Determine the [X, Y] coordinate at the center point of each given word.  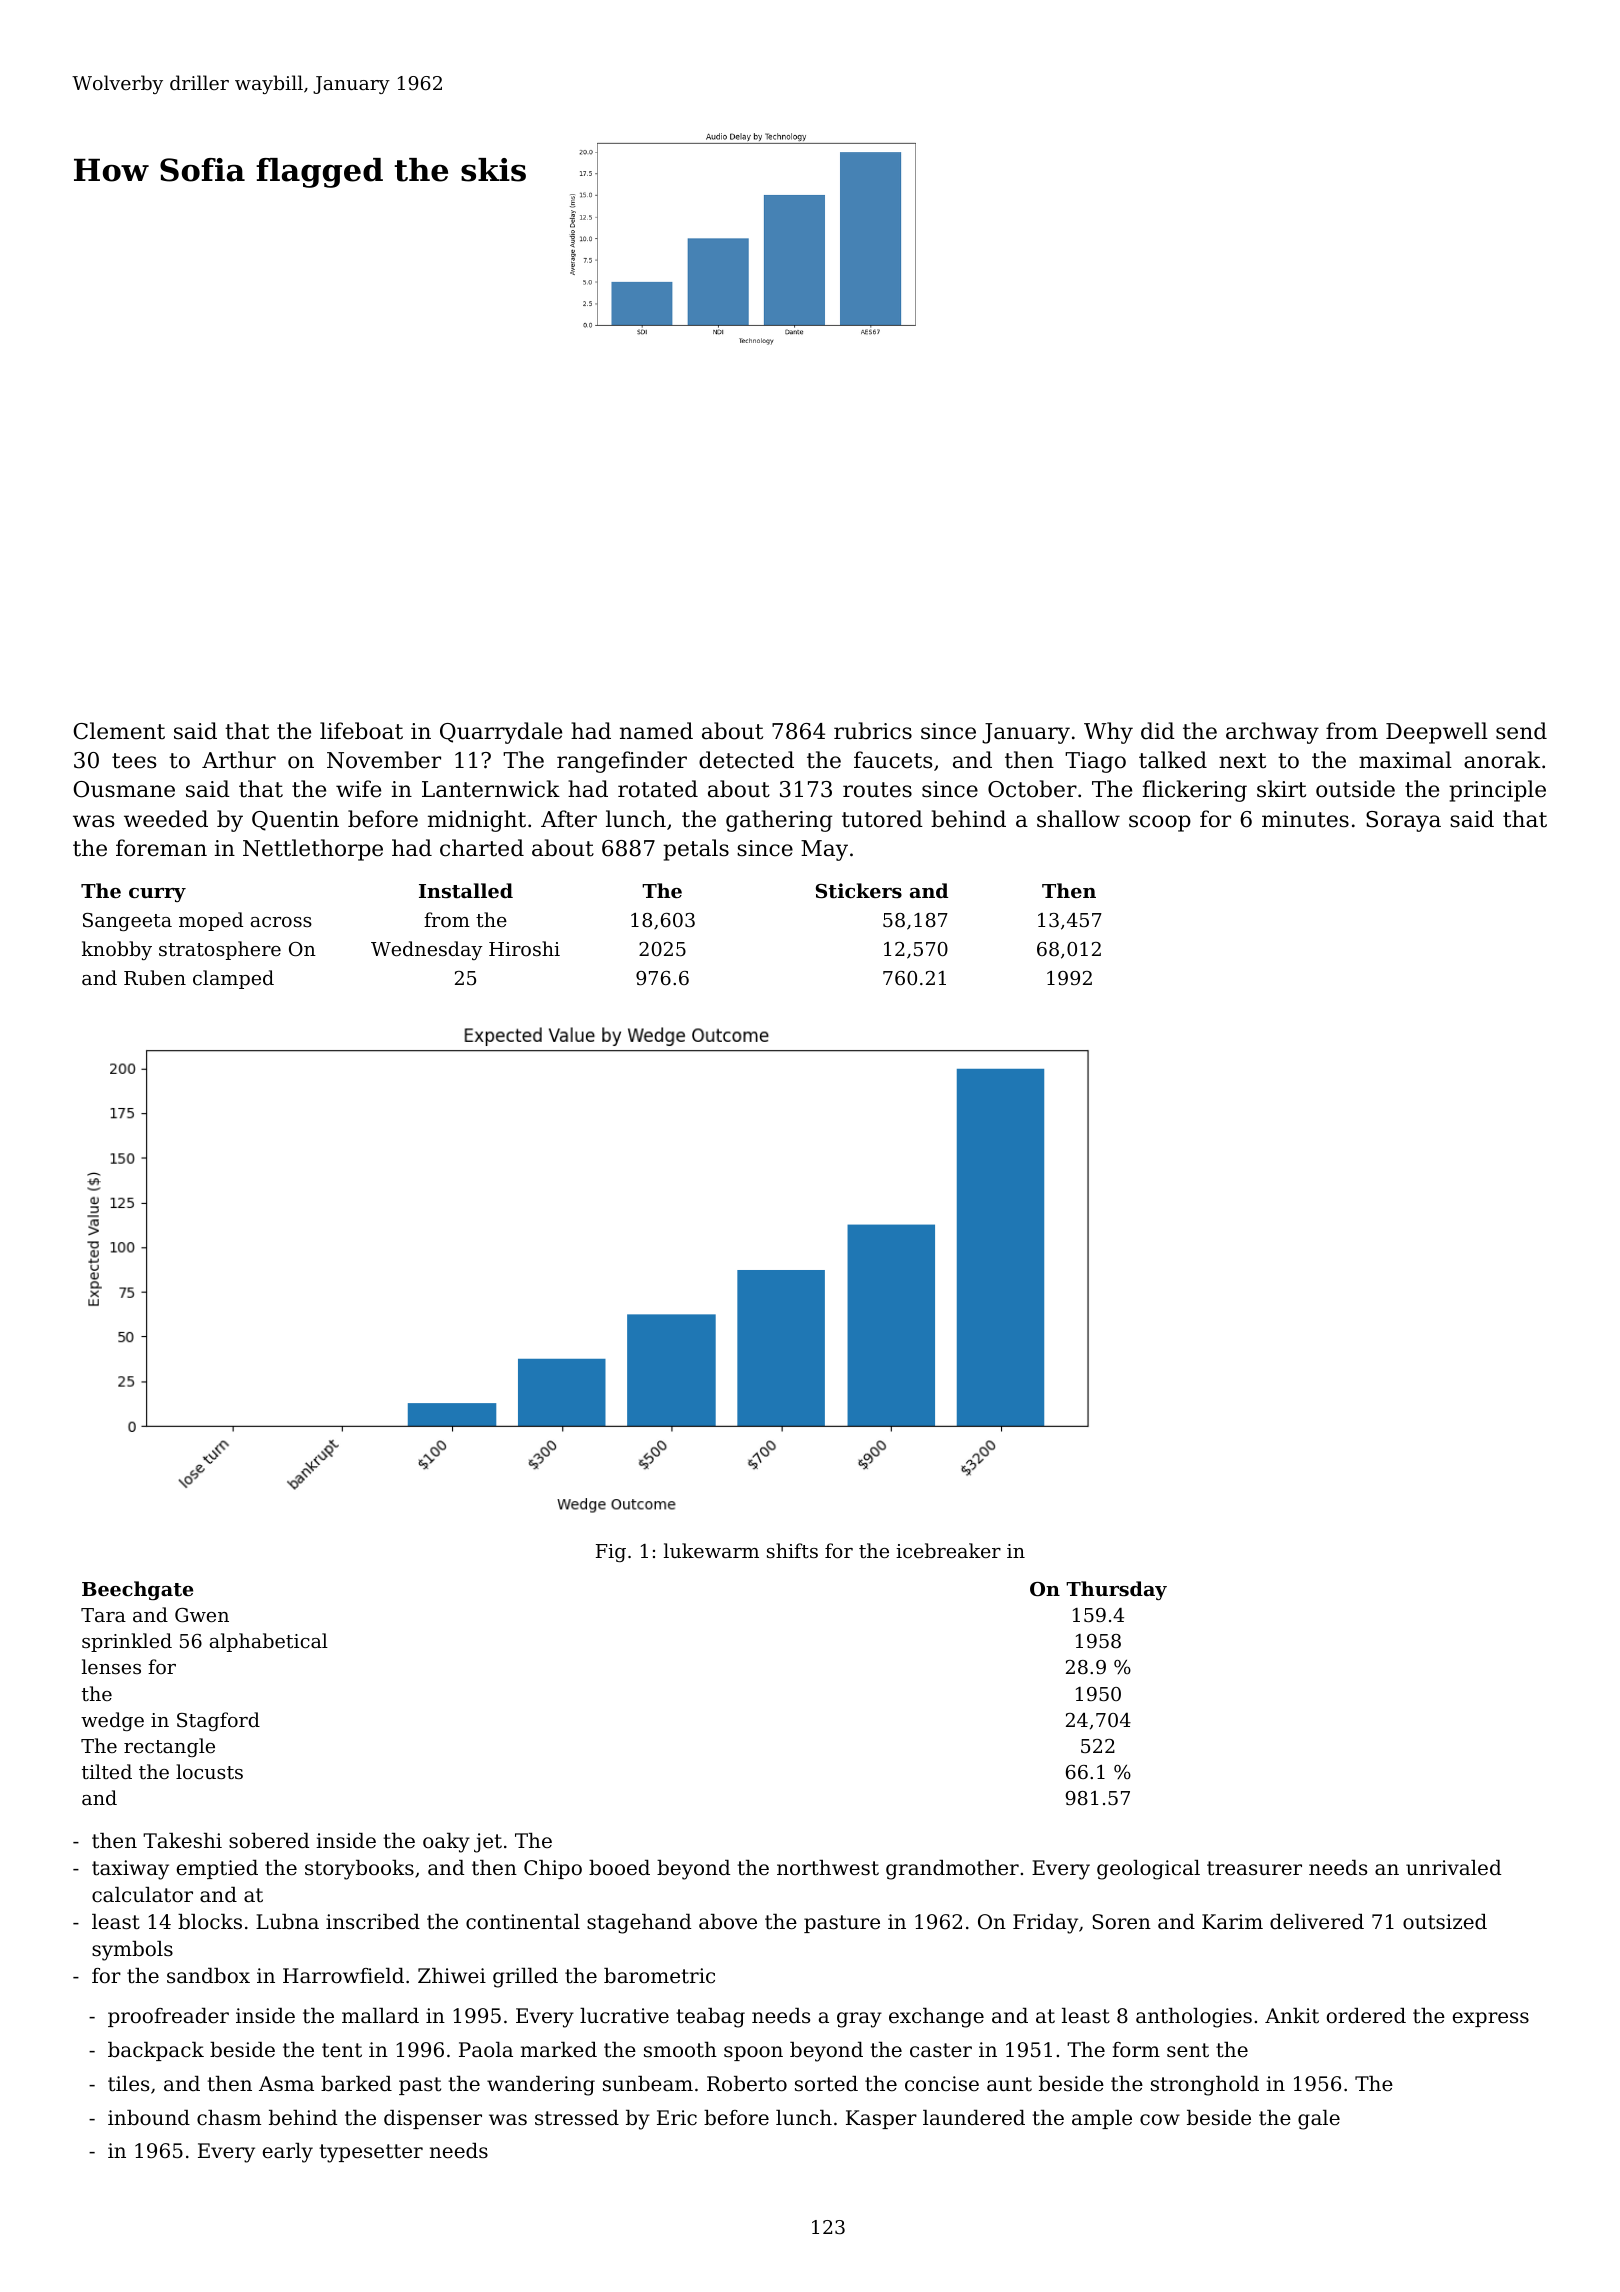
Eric [677, 2118]
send [1521, 731]
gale [1319, 2120]
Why [1108, 733]
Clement [119, 731]
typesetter [371, 2153]
